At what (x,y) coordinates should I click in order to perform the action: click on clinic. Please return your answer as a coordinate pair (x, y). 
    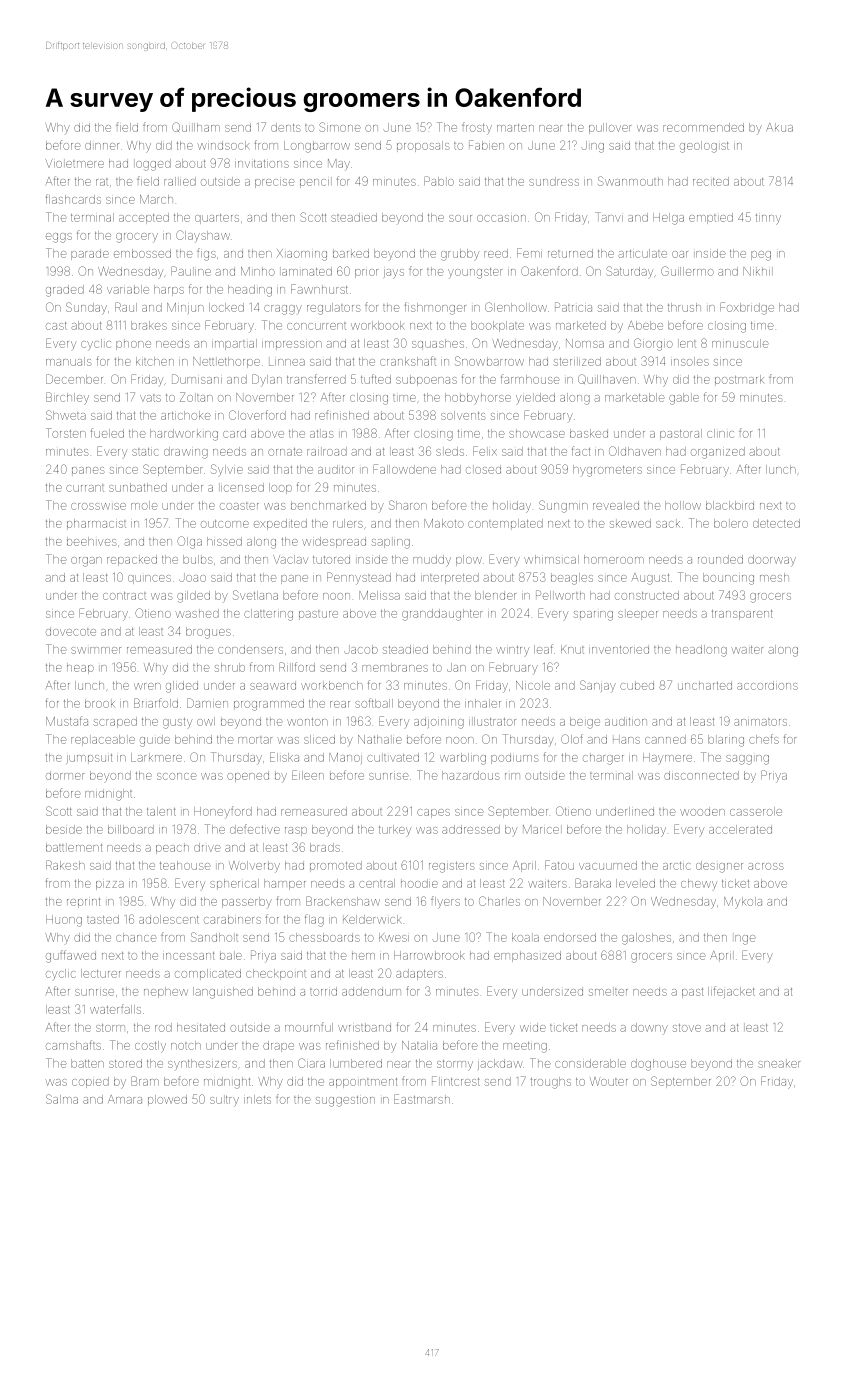
    Looking at the image, I should click on (720, 433).
